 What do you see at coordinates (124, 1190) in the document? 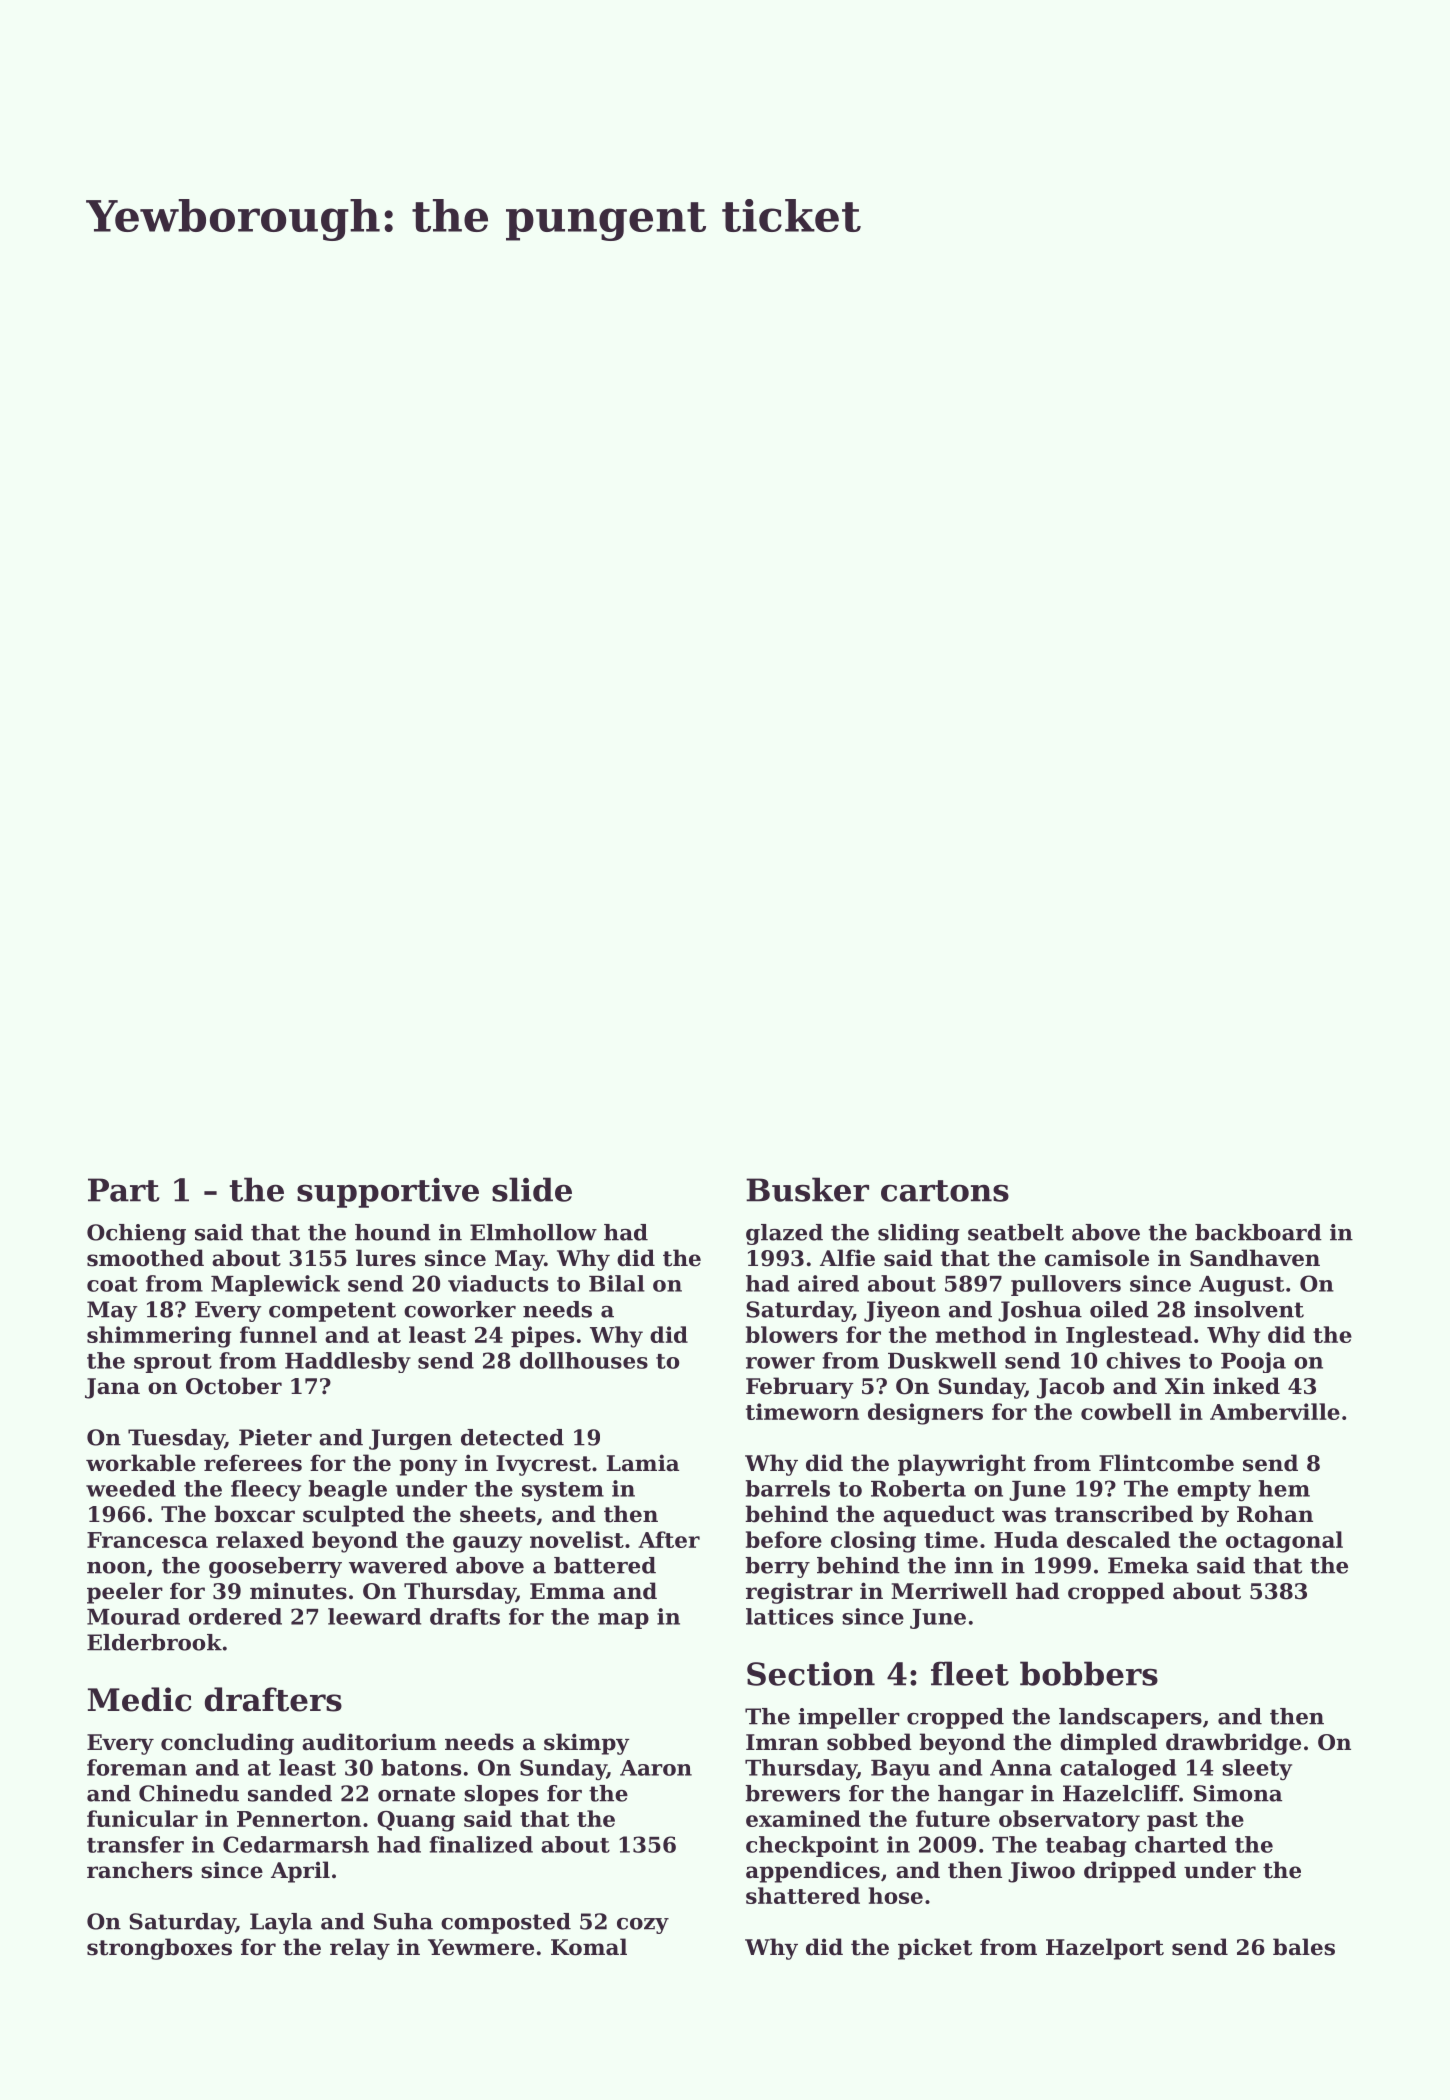
I see `Part` at bounding box center [124, 1190].
